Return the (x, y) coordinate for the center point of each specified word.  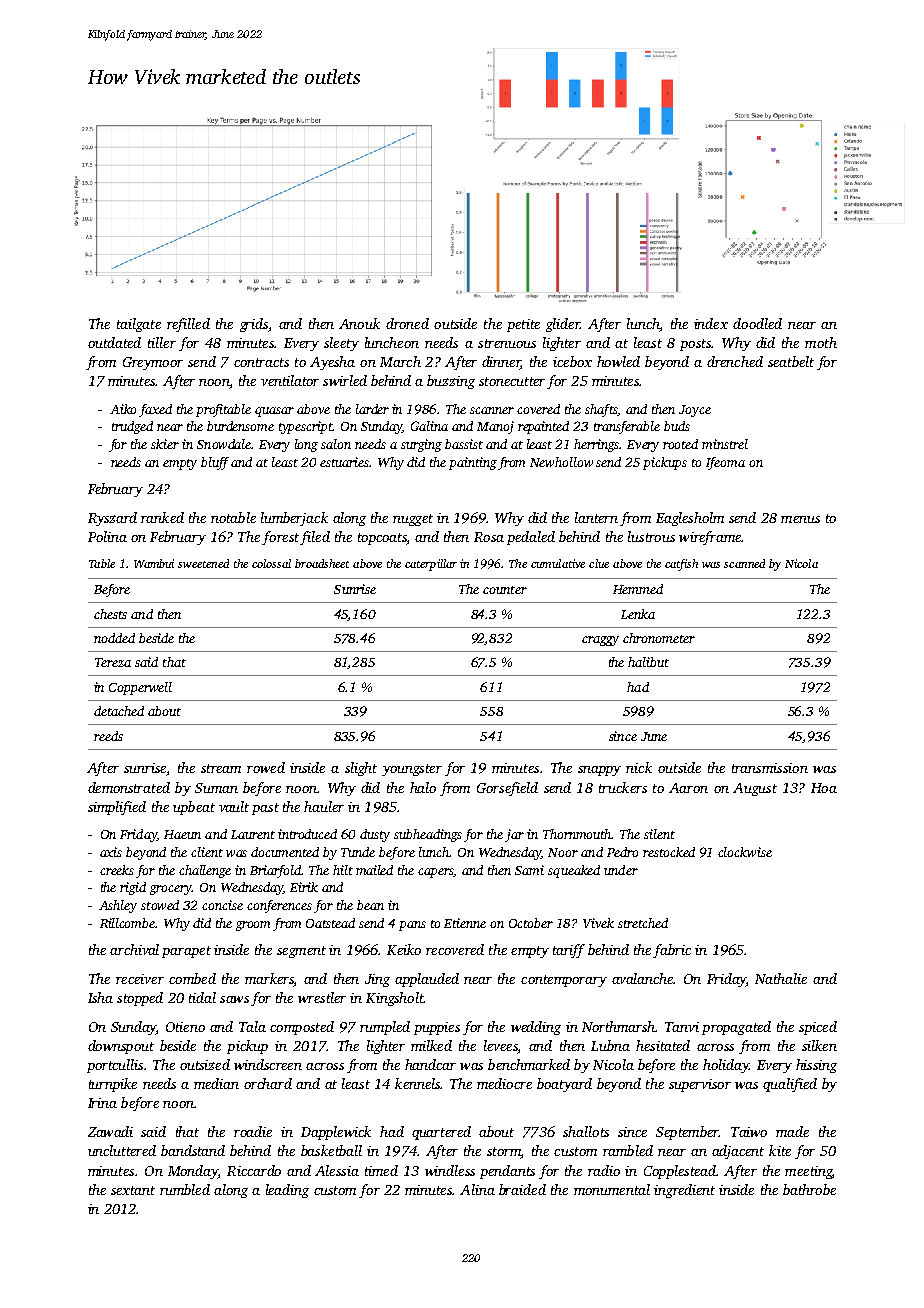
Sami (529, 870)
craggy (600, 641)
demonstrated (129, 787)
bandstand (193, 1150)
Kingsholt (395, 999)
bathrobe (809, 1189)
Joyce (695, 411)
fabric (672, 951)
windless (450, 1170)
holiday (726, 1066)
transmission (770, 768)
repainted (543, 427)
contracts (261, 362)
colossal (271, 563)
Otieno (185, 1027)
